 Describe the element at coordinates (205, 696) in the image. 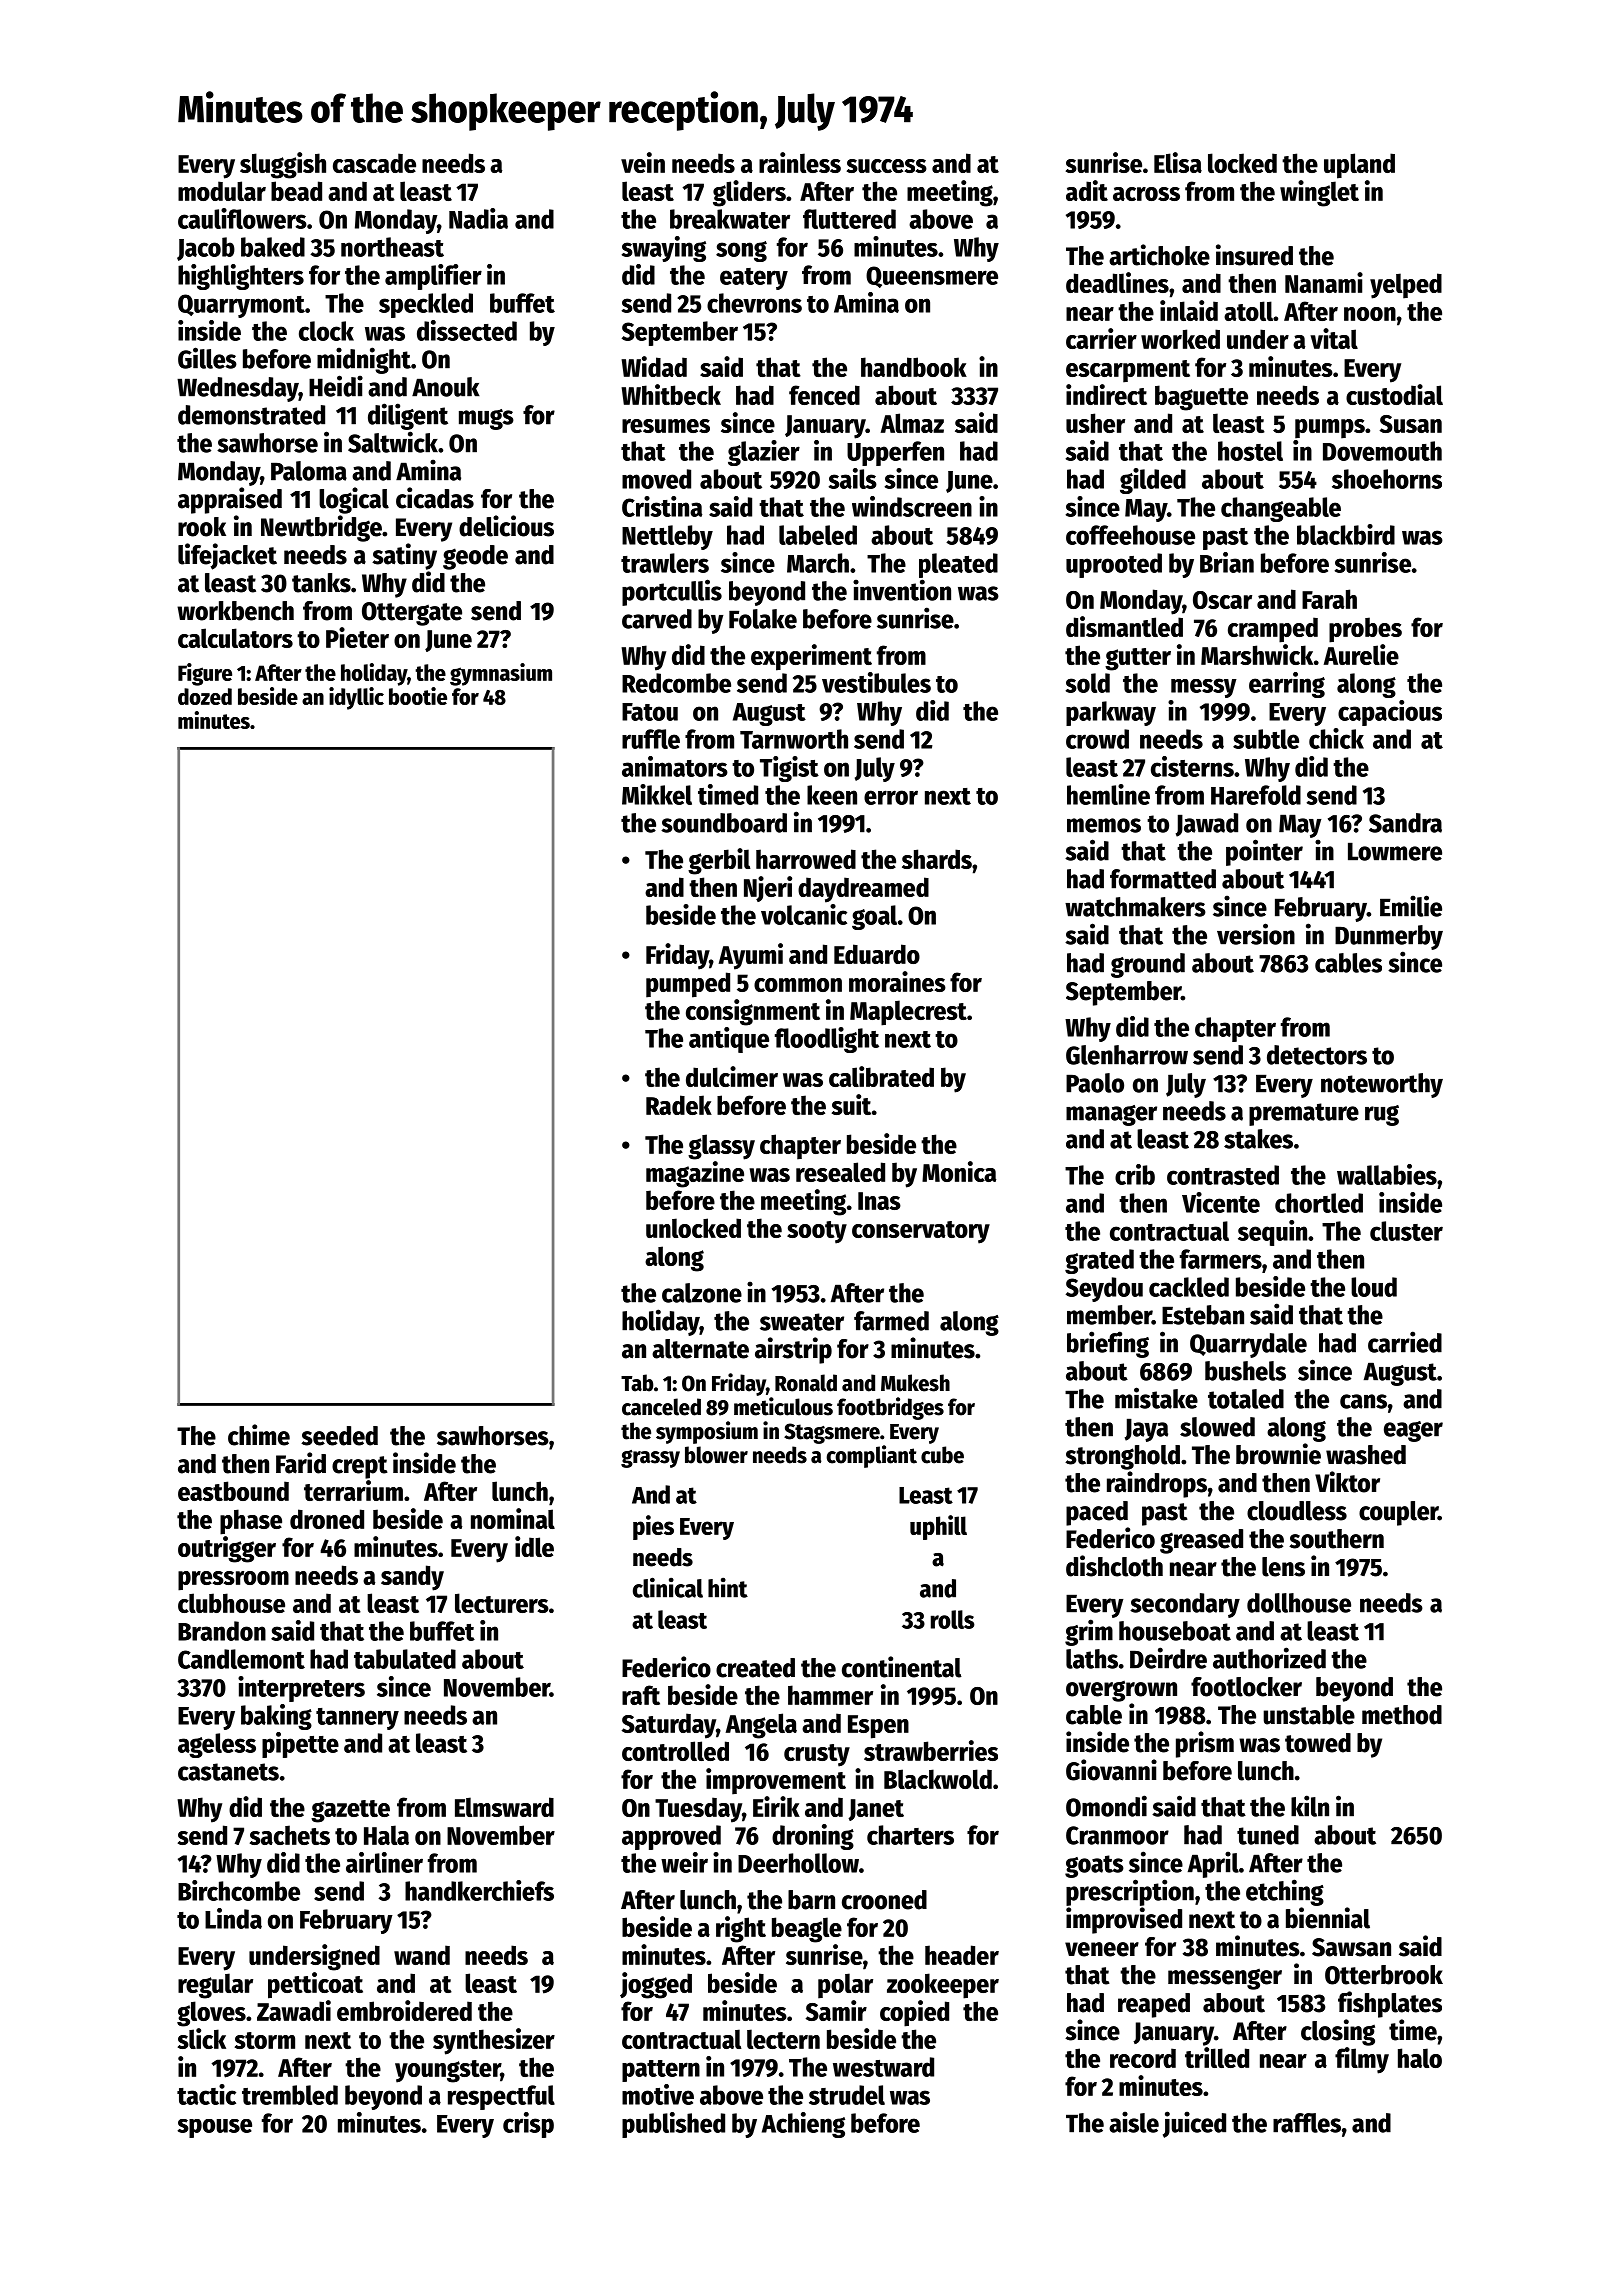

I see `dozed` at that location.
